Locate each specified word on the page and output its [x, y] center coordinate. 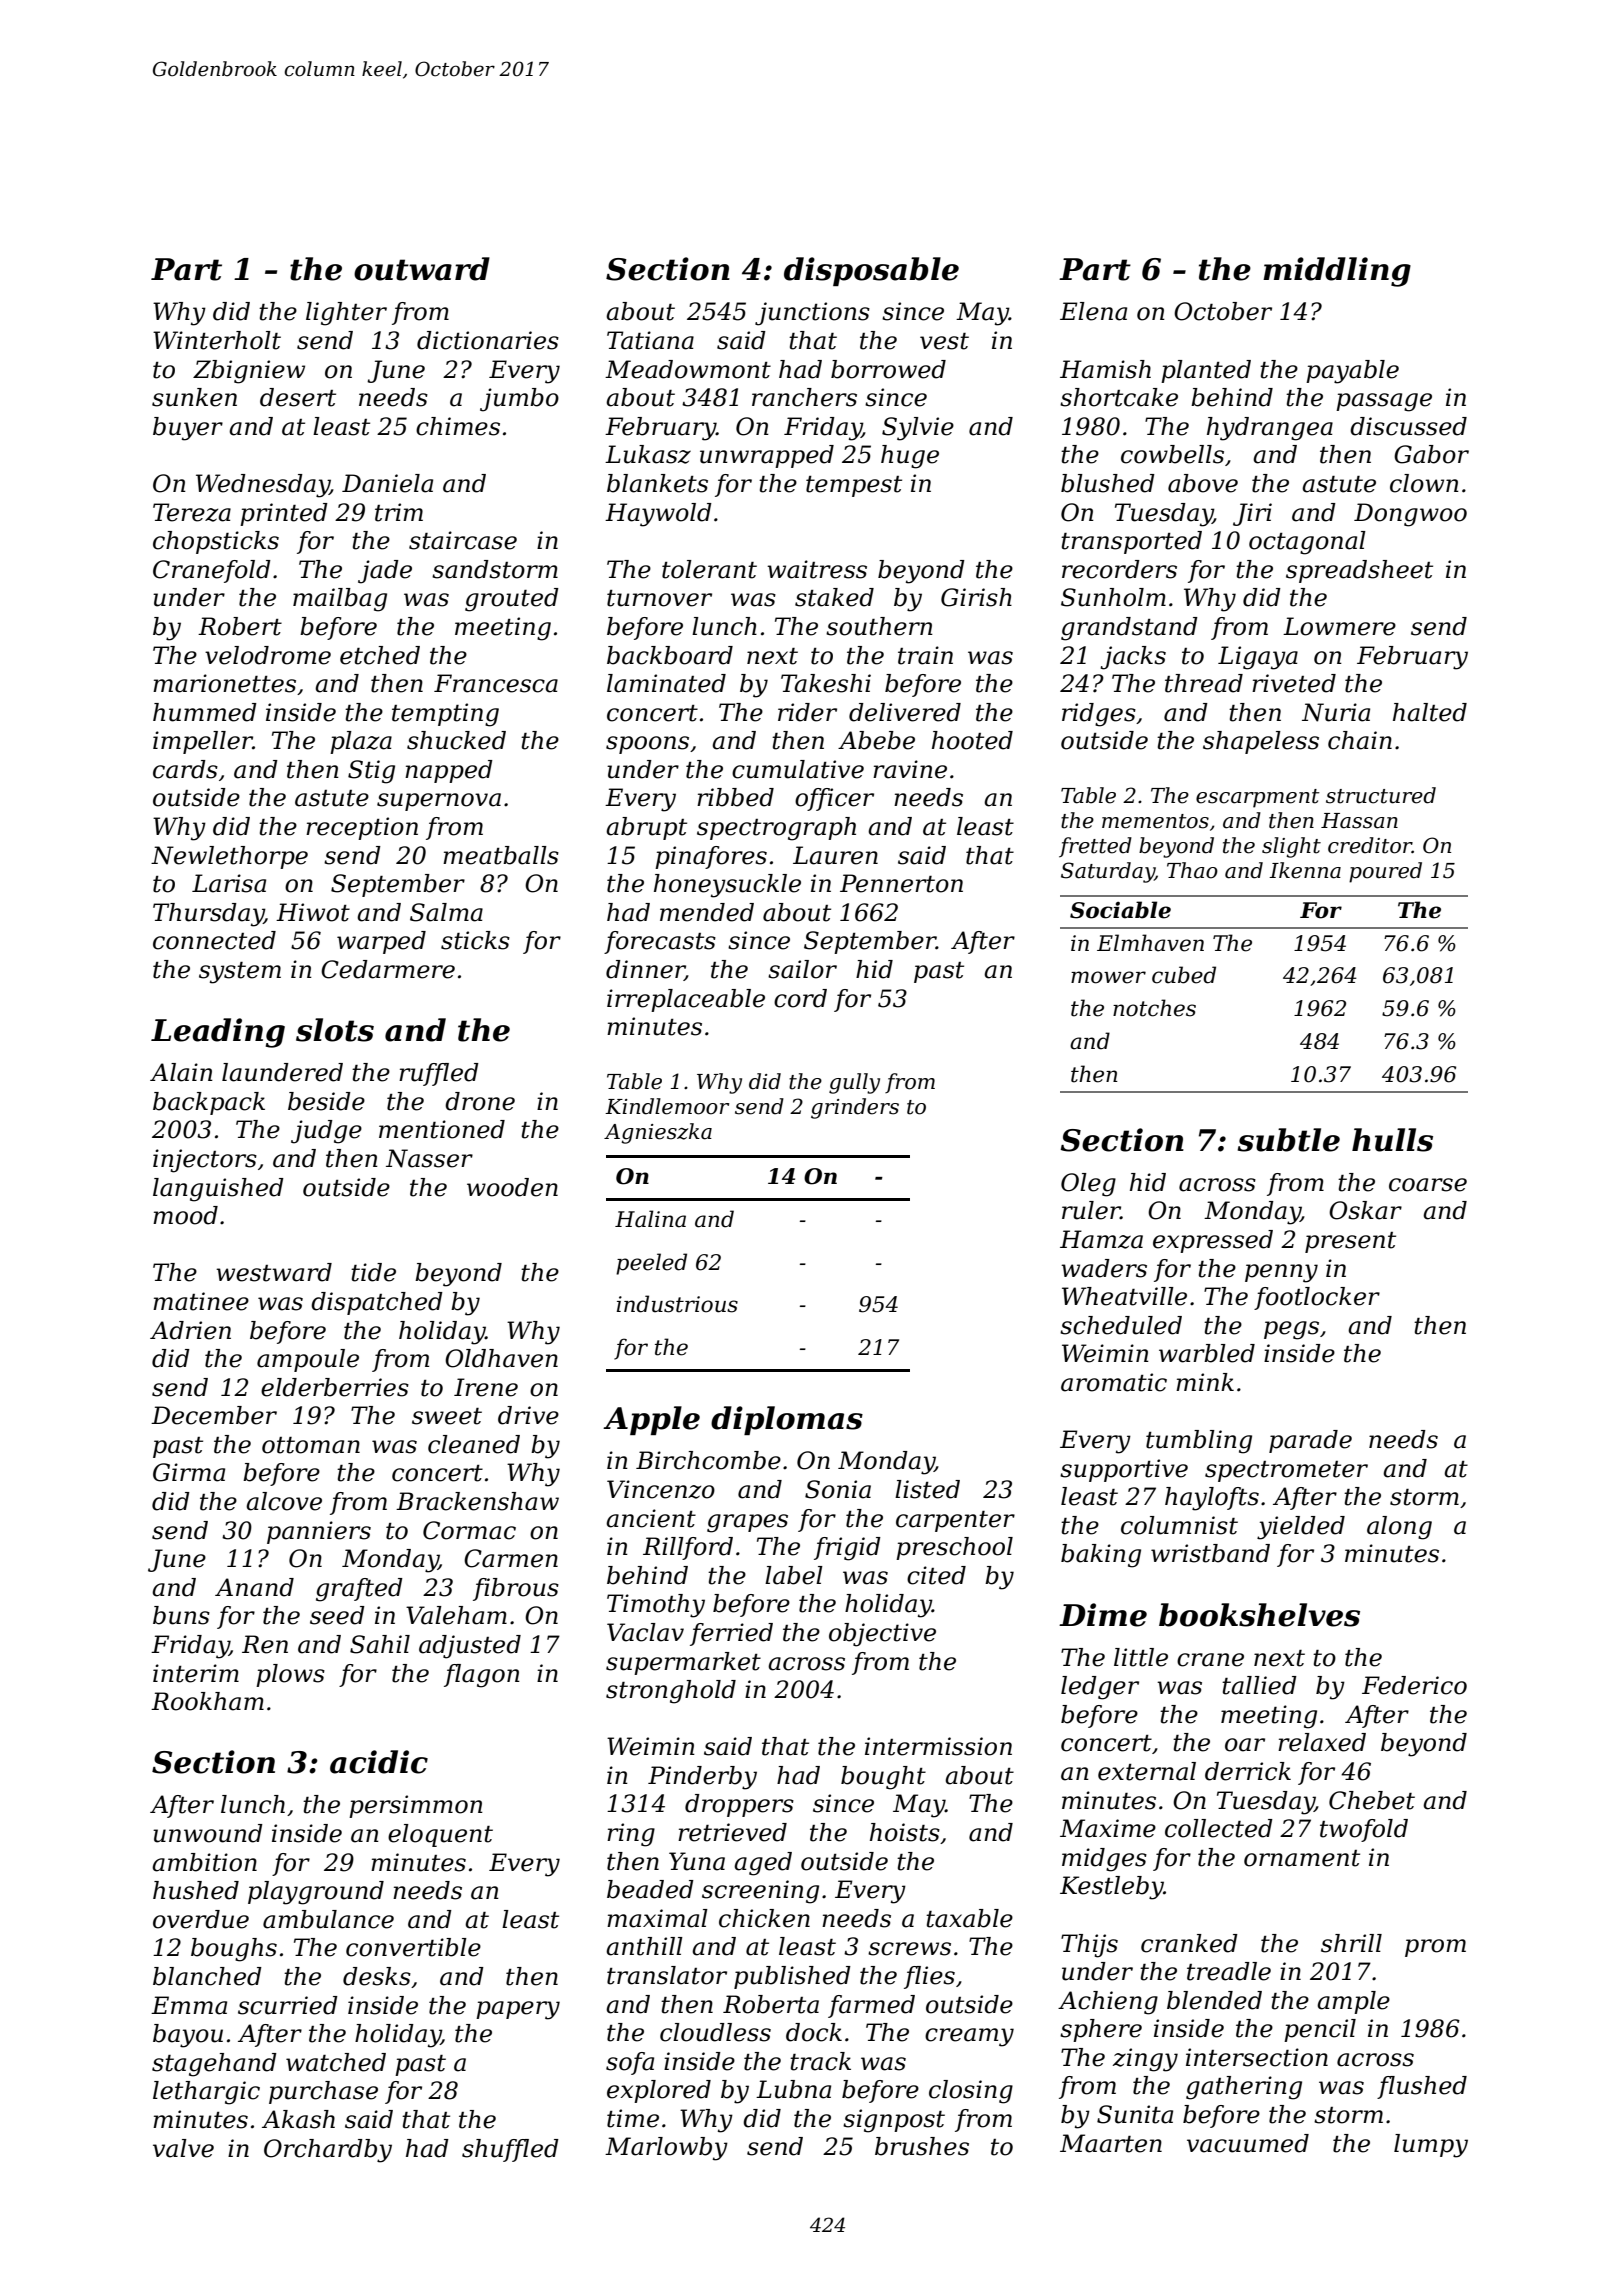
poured [1385, 872]
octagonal [1307, 543]
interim [196, 1673]
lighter [346, 314]
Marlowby [666, 2149]
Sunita [1135, 2114]
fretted [1095, 847]
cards [185, 769]
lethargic [206, 2093]
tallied [1259, 1685]
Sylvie [918, 429]
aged [763, 1864]
